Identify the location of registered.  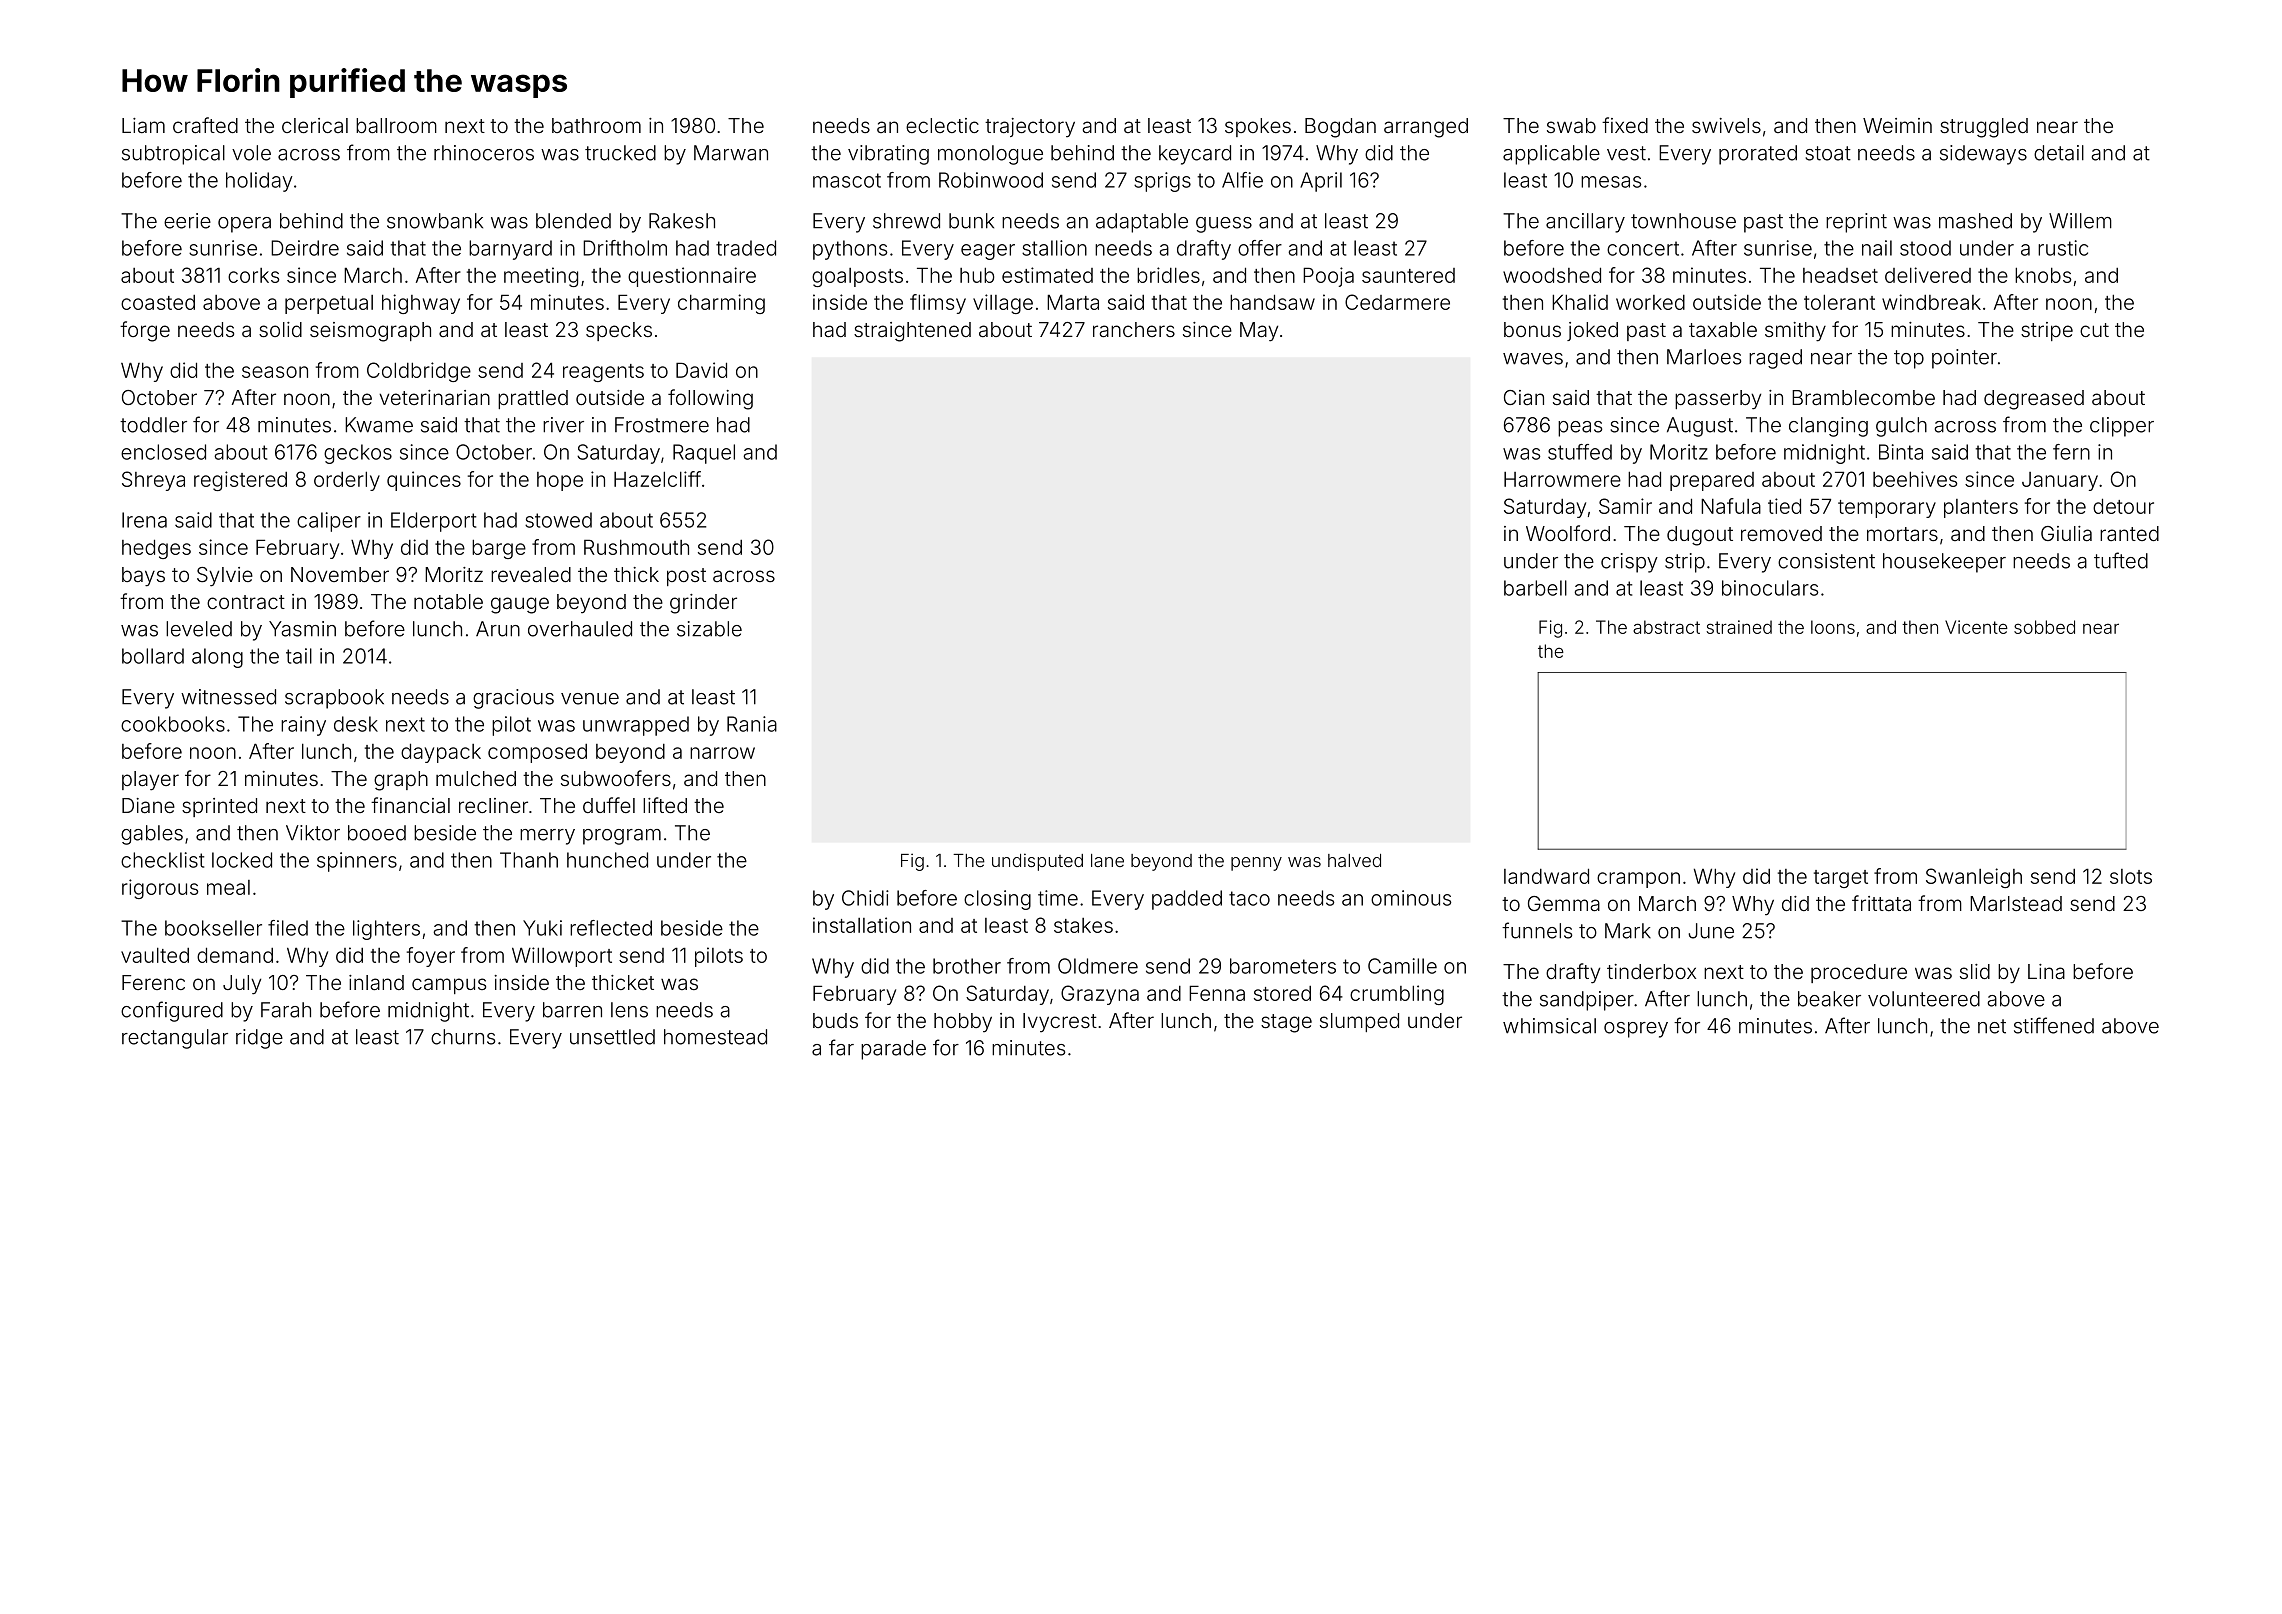
(240, 481).
